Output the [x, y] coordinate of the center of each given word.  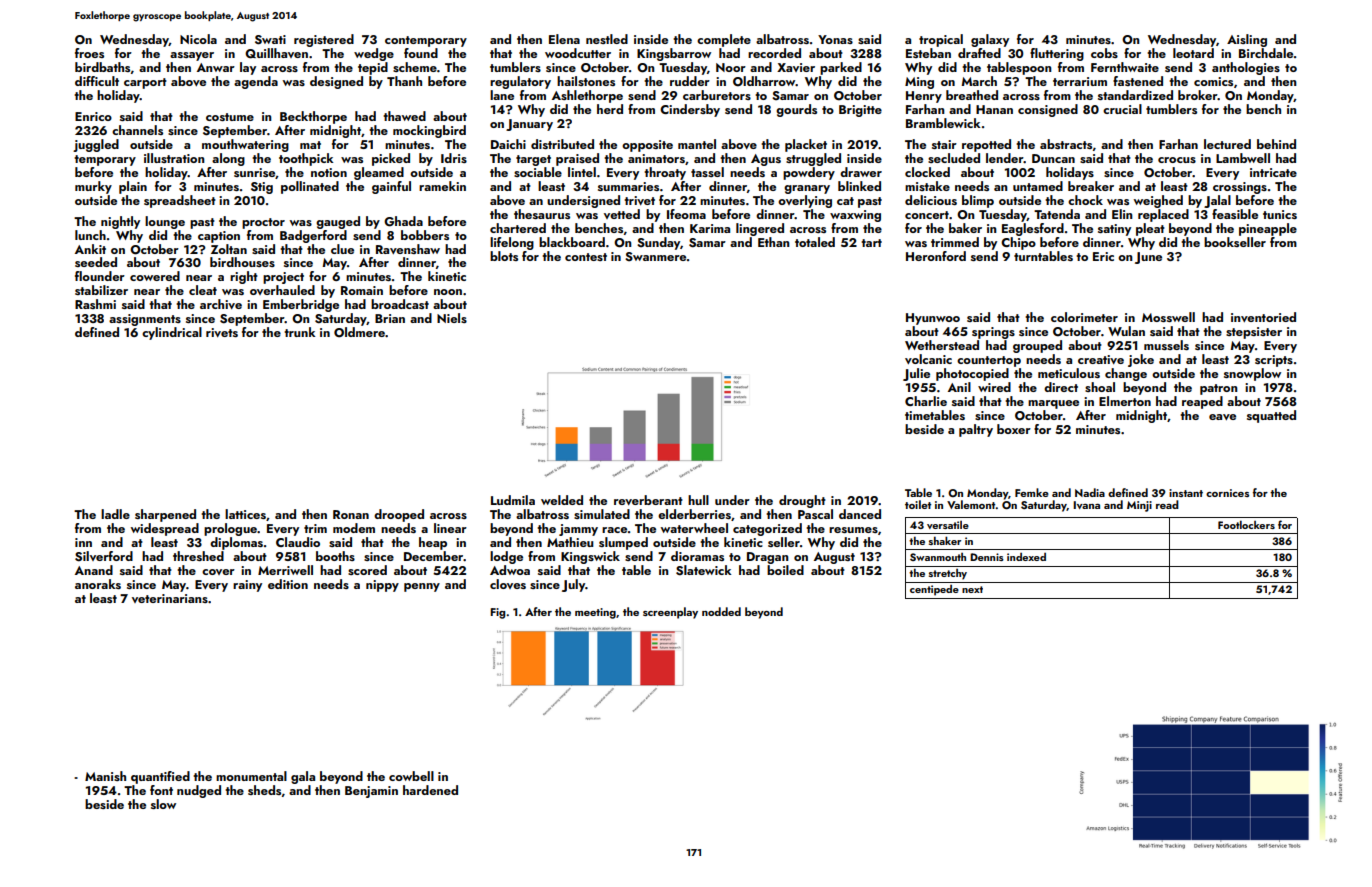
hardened [430, 790]
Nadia [1090, 492]
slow [163, 804]
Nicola [198, 39]
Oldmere [359, 332]
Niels [452, 318]
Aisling [1247, 40]
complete [724, 40]
